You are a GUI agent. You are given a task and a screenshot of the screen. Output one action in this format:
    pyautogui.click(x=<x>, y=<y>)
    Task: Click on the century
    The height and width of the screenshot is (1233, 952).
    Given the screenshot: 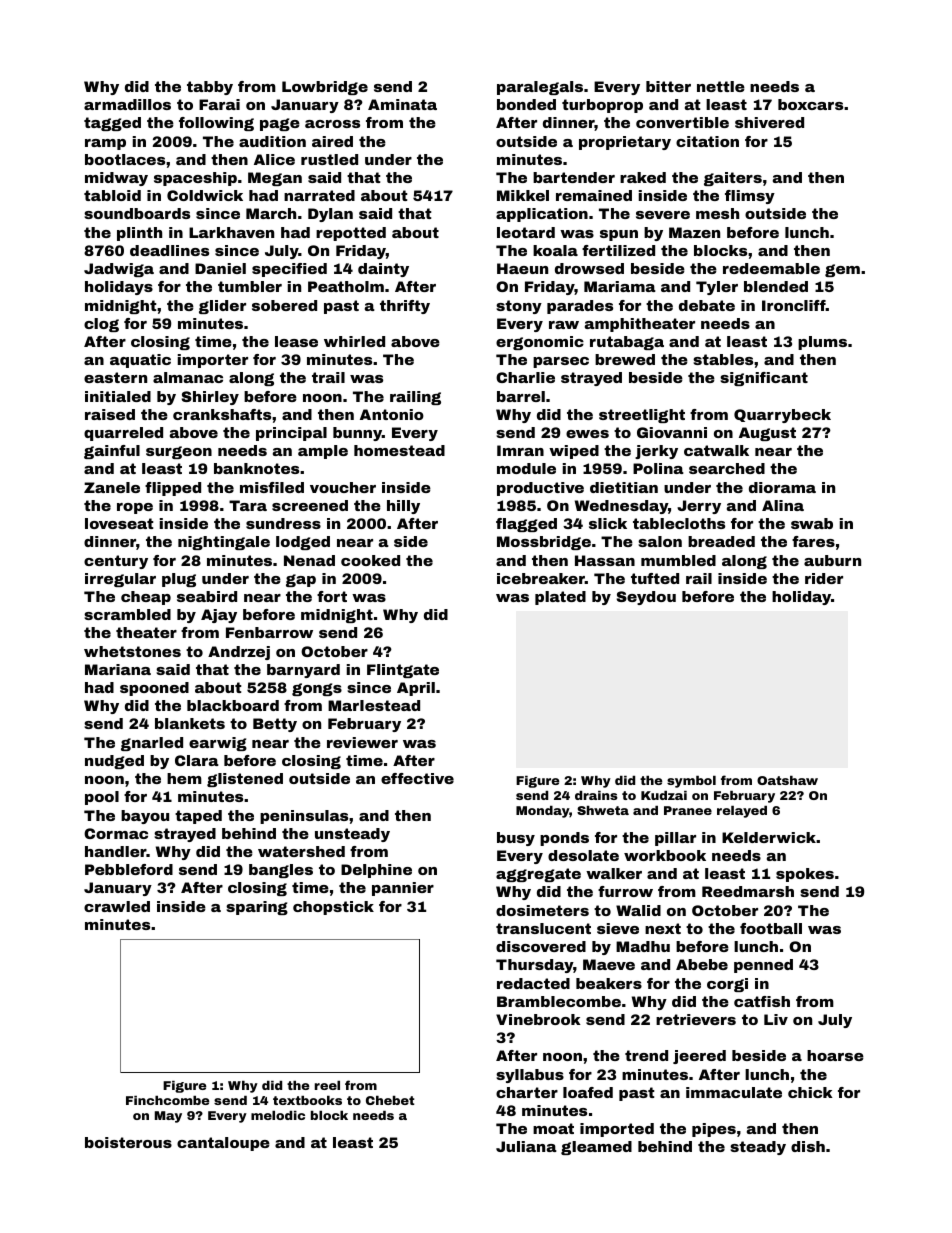 What is the action you would take?
    pyautogui.click(x=116, y=562)
